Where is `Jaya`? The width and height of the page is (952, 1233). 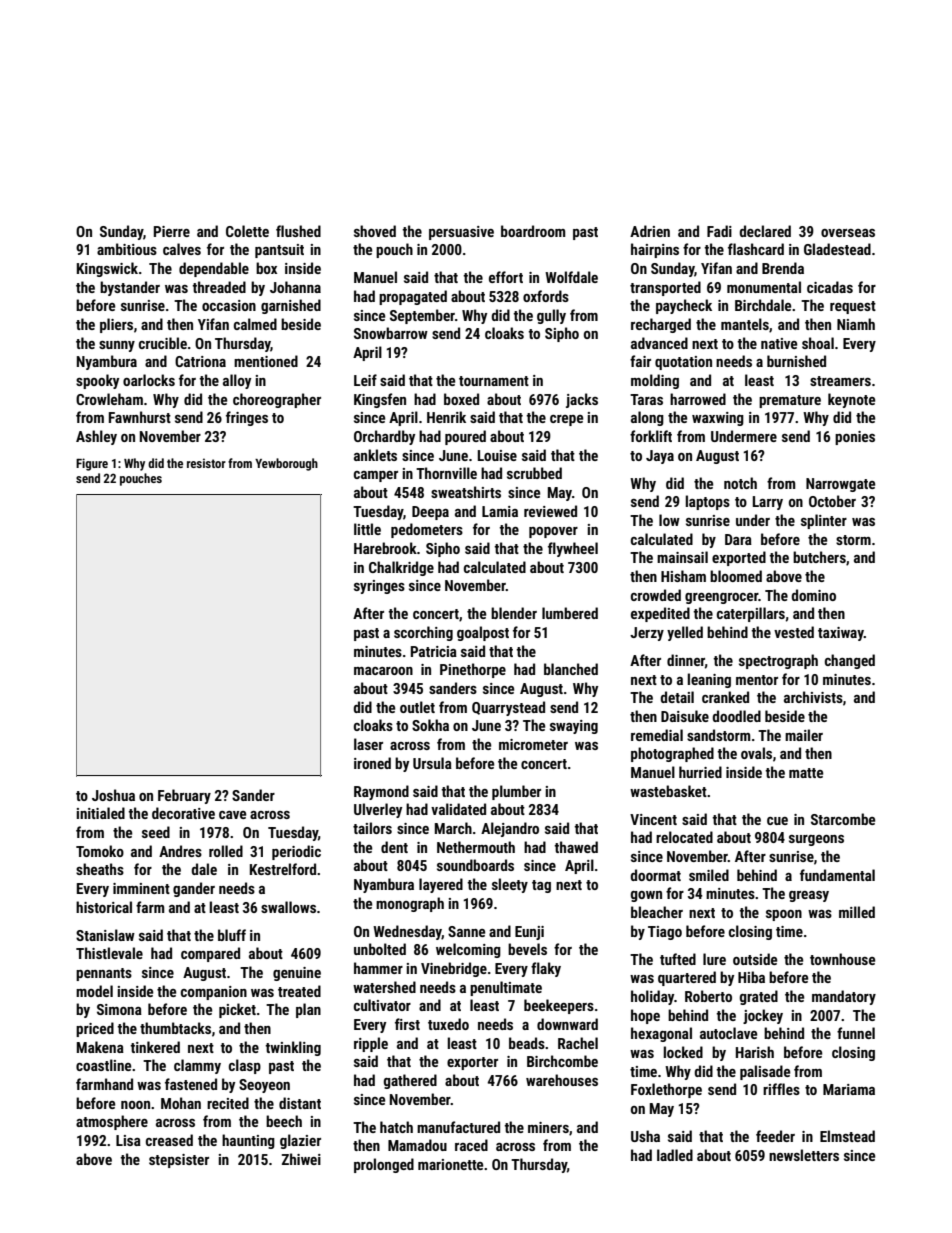 Jaya is located at coordinates (660, 457).
